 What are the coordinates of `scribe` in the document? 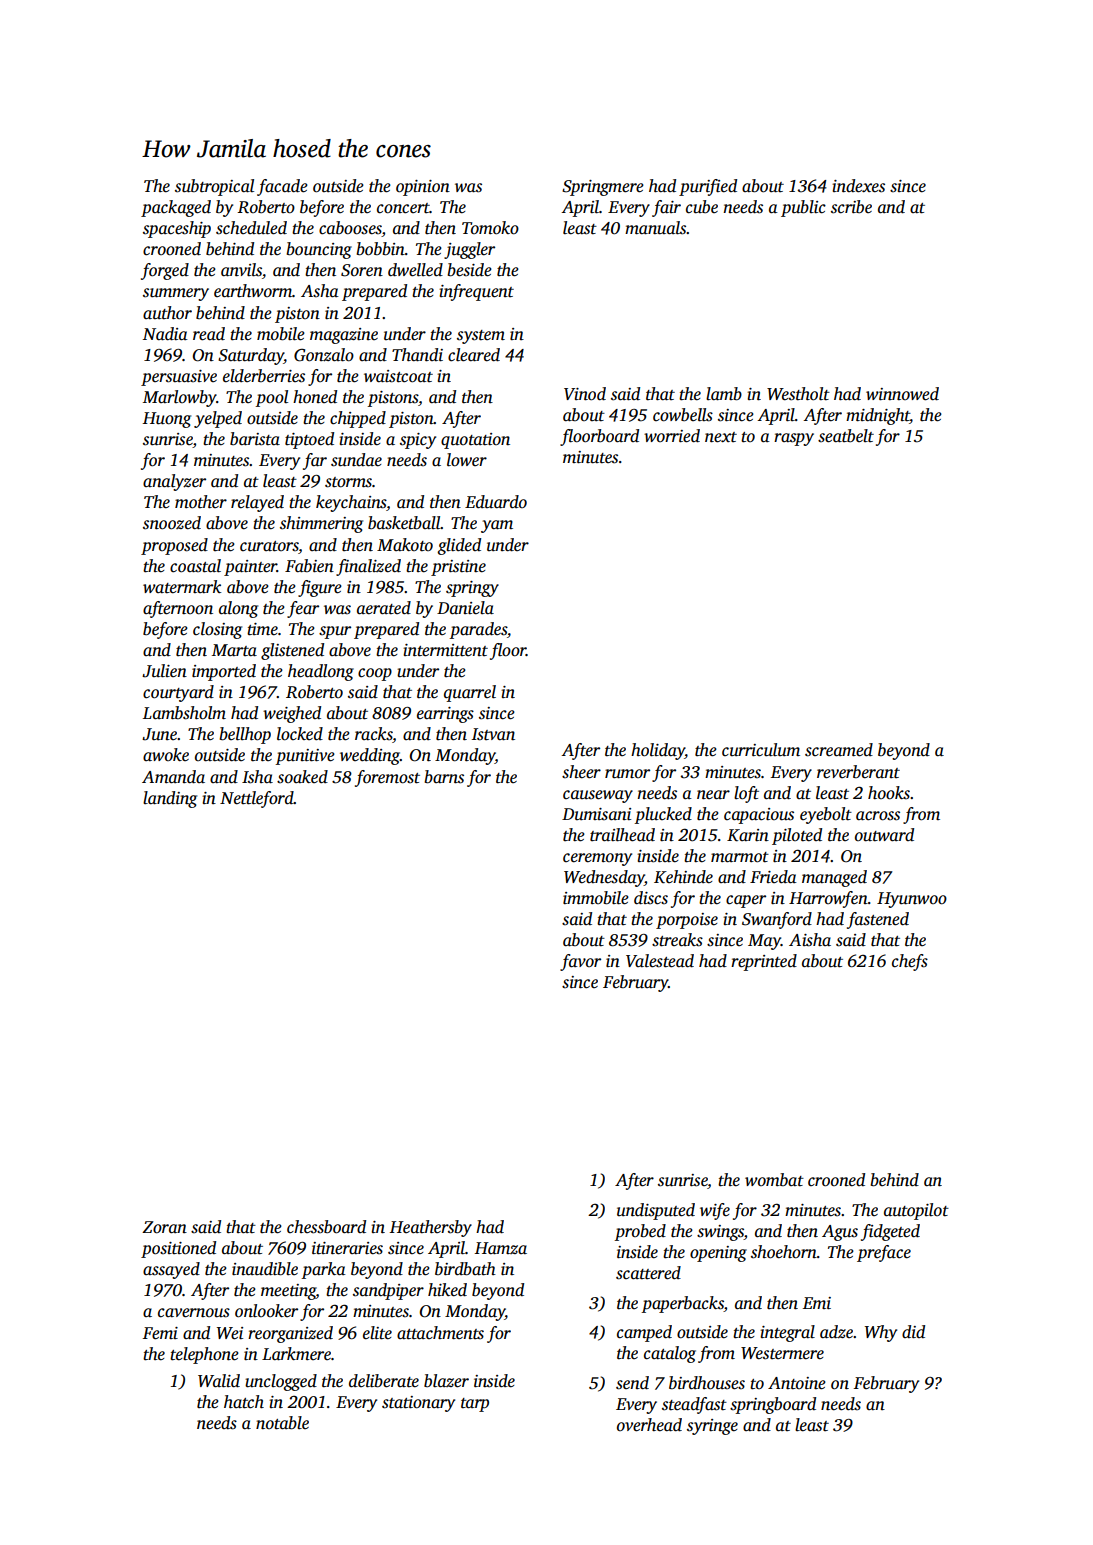 It's located at (851, 207).
